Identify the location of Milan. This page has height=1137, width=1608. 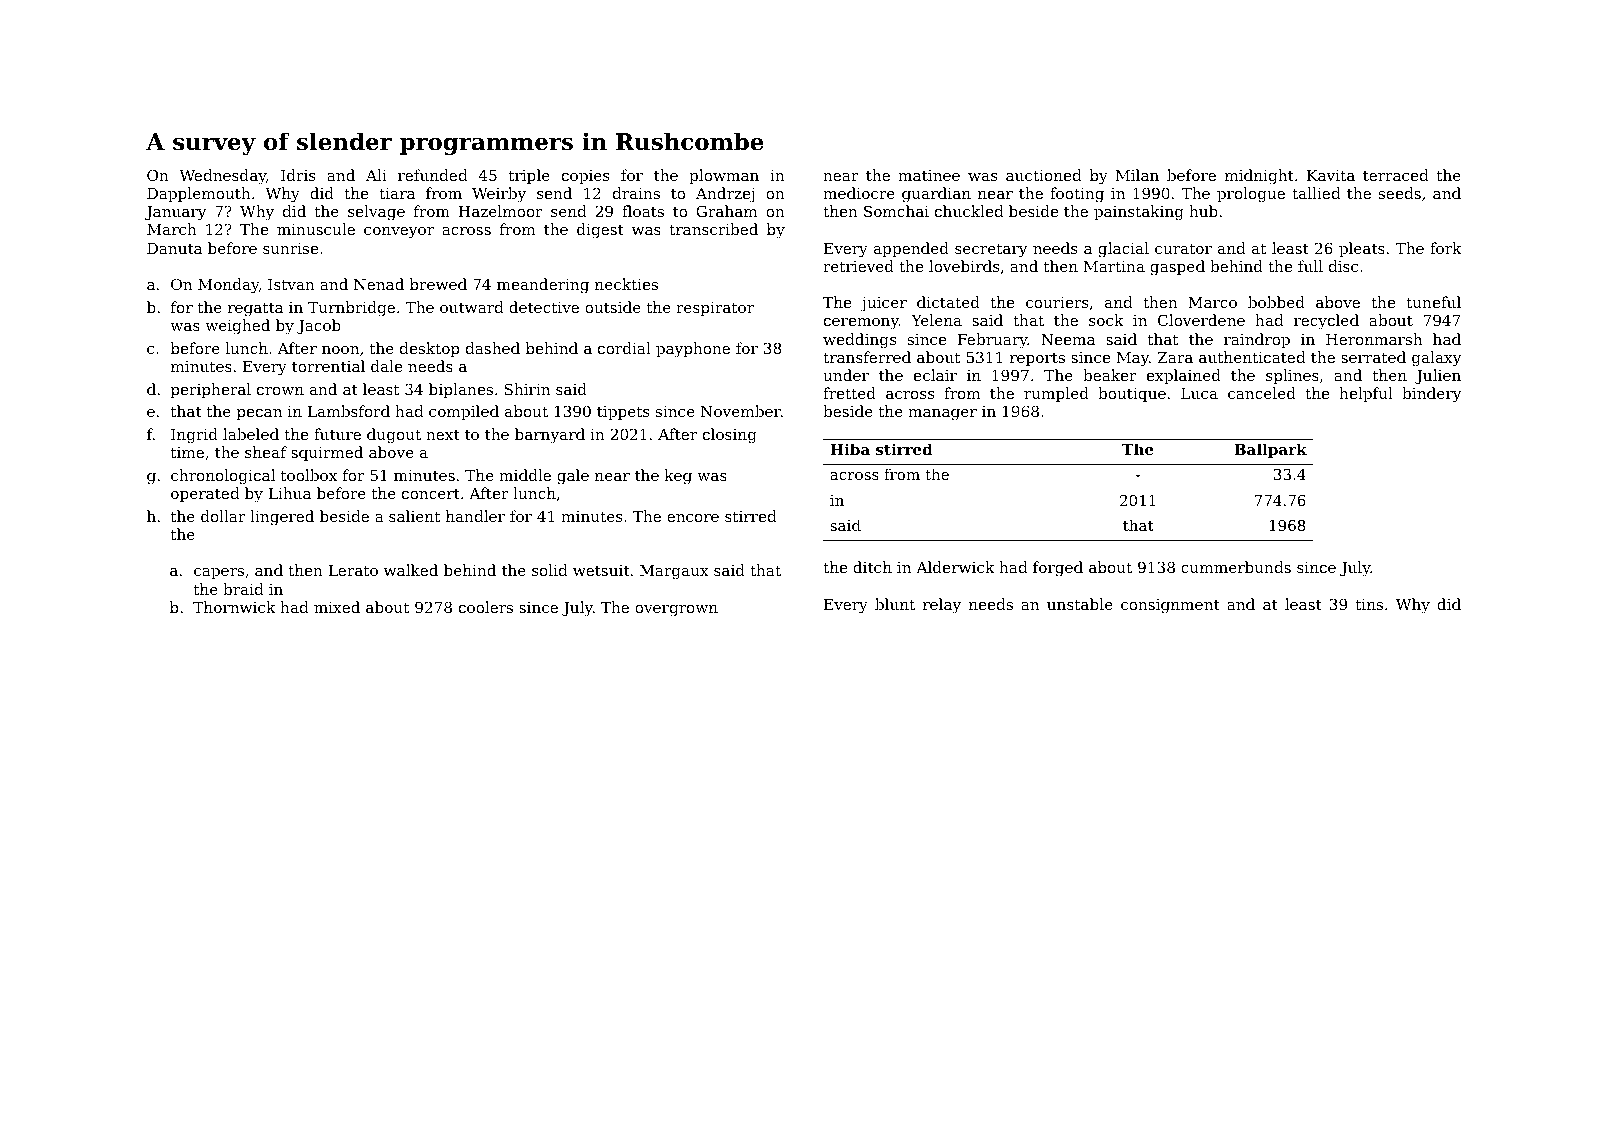
(1137, 175).
